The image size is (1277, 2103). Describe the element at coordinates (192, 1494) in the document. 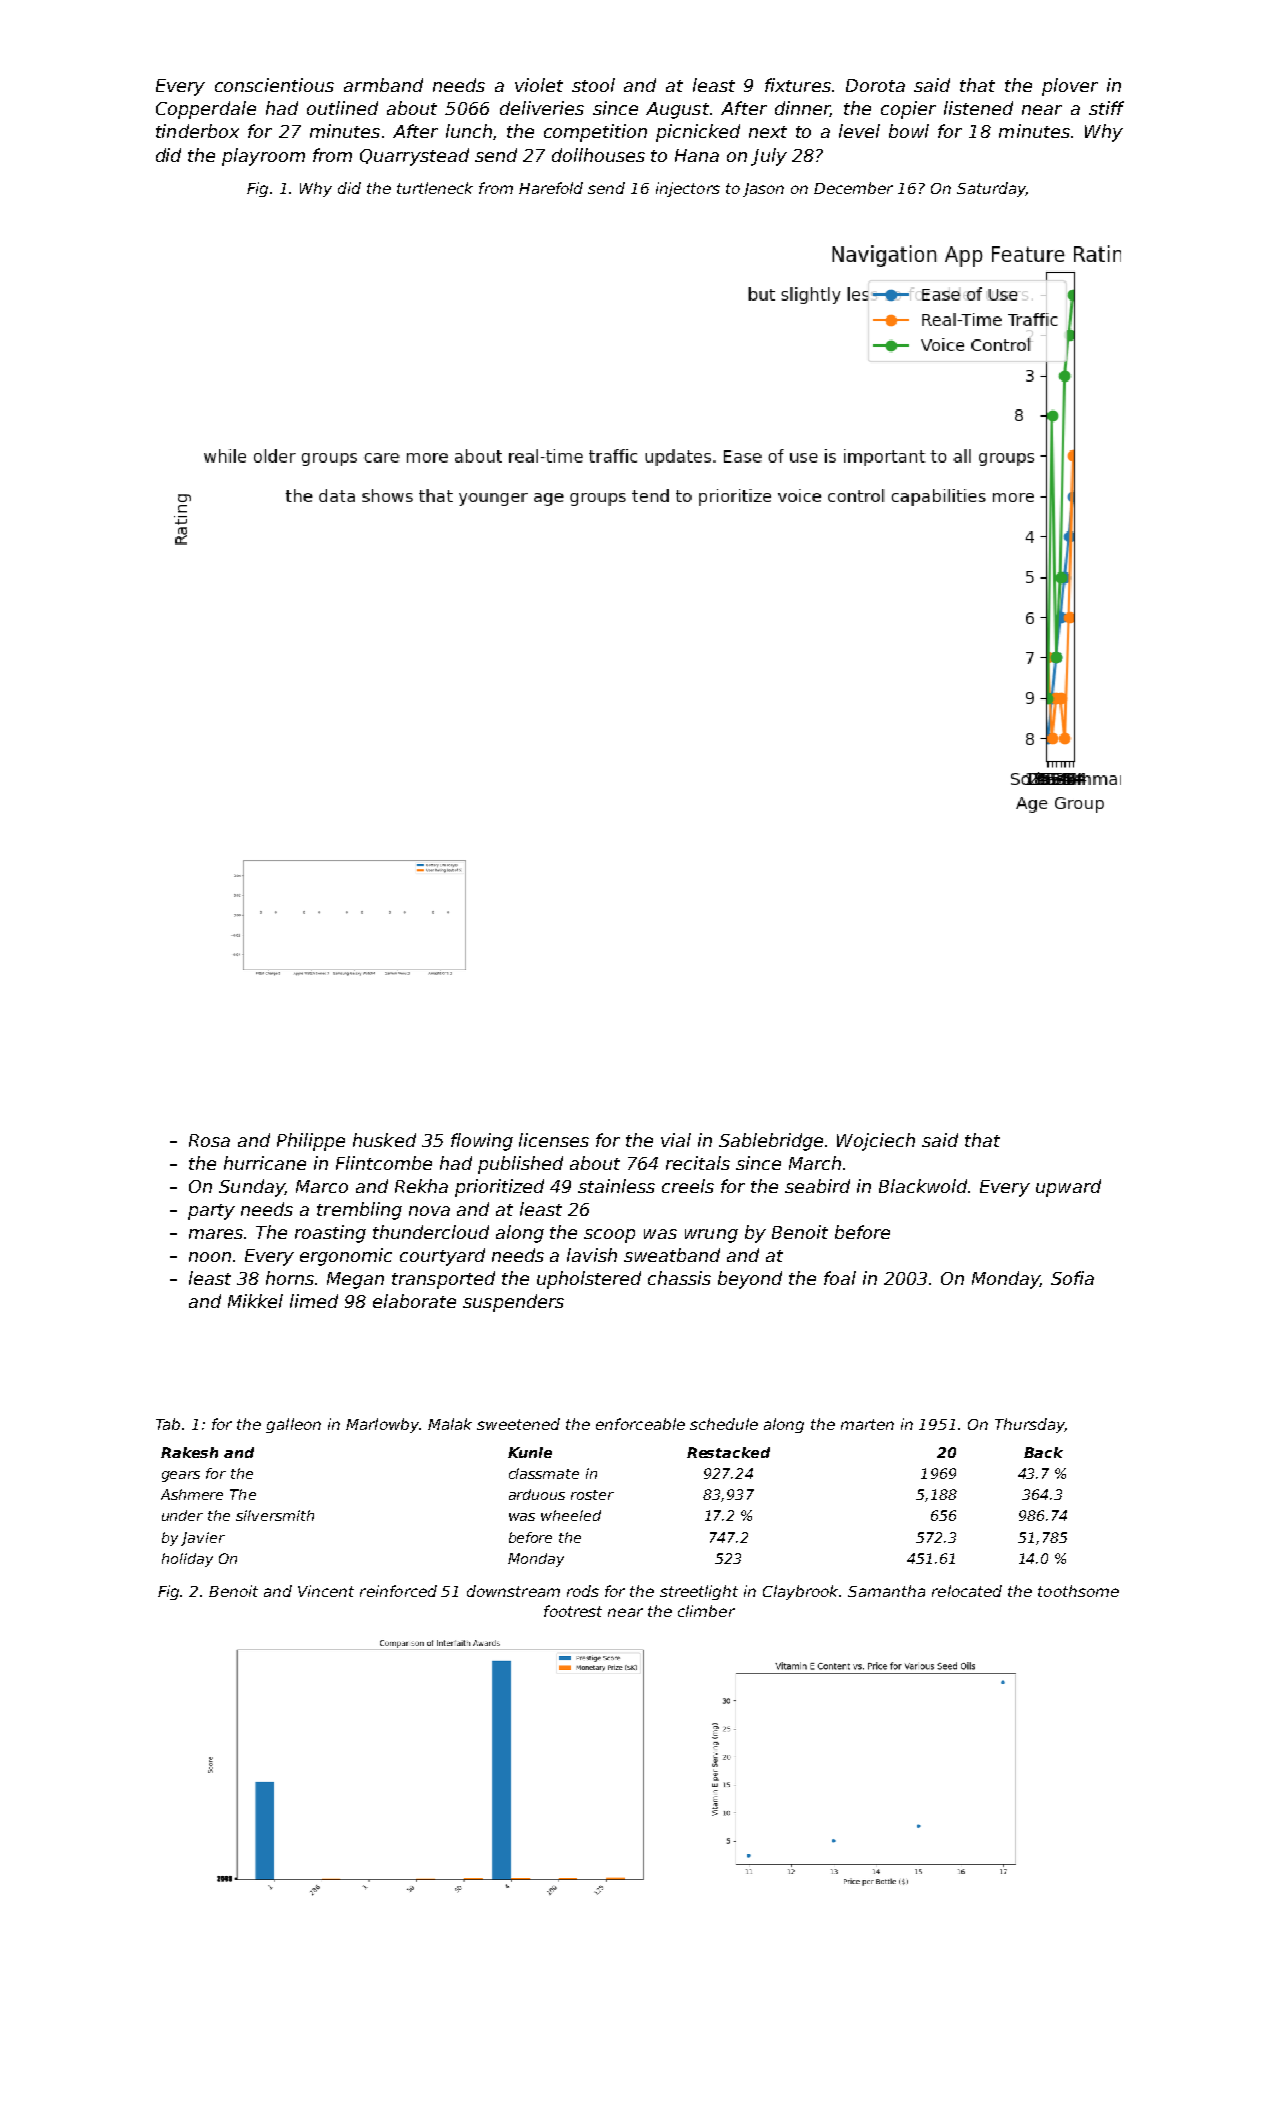

I see `Ashmere` at that location.
